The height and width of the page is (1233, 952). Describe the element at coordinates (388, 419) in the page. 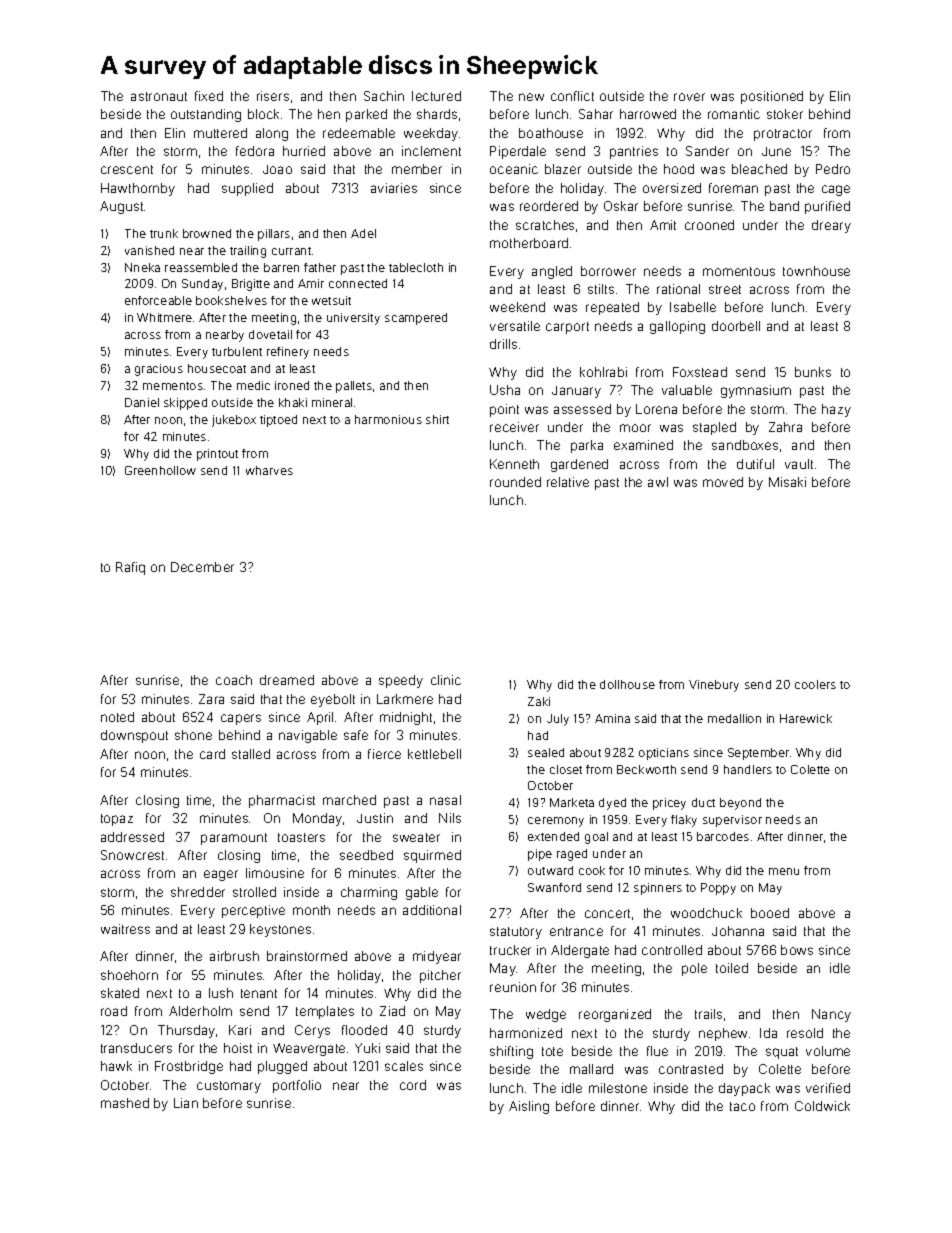

I see `harmonious` at that location.
